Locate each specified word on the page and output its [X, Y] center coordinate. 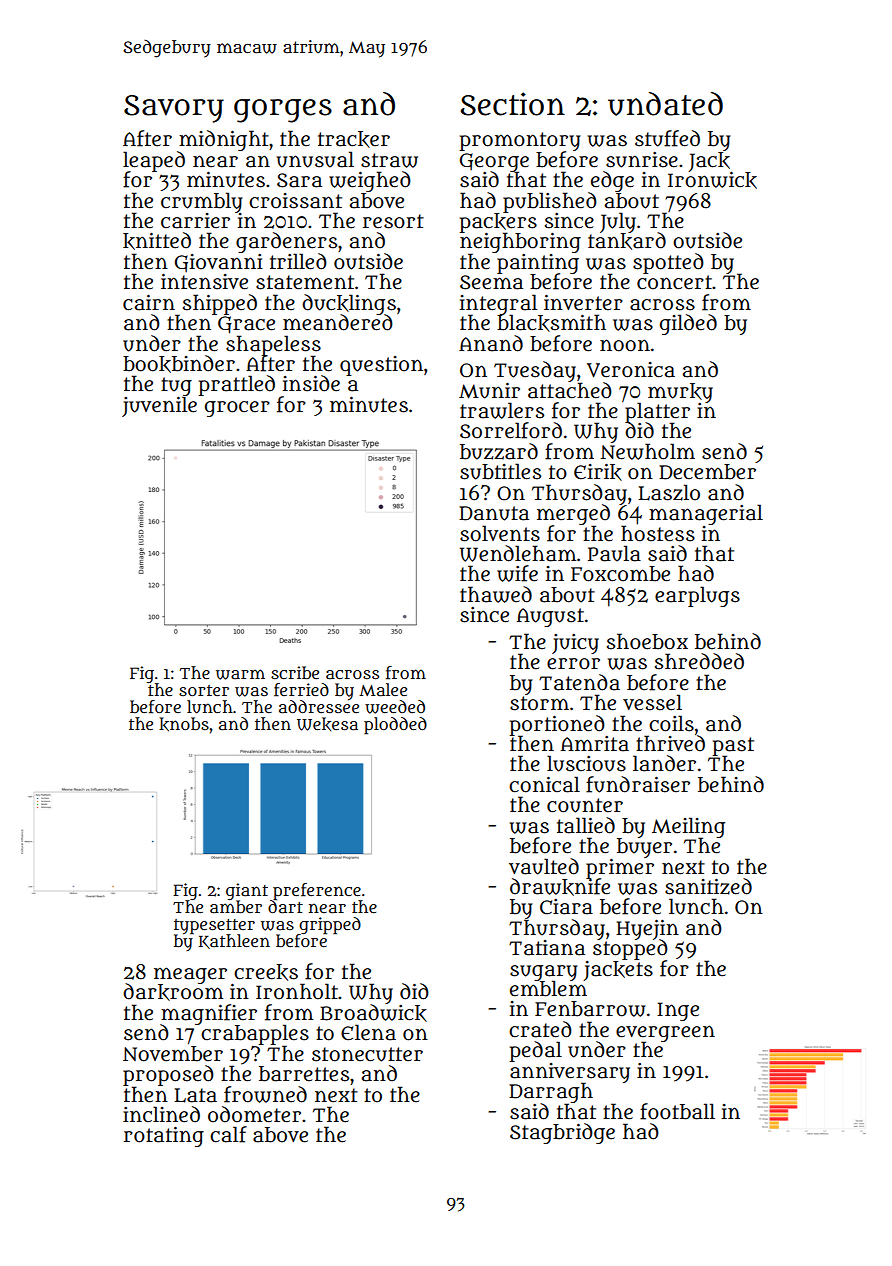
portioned [557, 725]
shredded [699, 661]
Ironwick [712, 180]
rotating [164, 1137]
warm [240, 674]
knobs [184, 724]
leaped [154, 161]
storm [539, 703]
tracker [354, 139]
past [733, 746]
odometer [254, 1114]
